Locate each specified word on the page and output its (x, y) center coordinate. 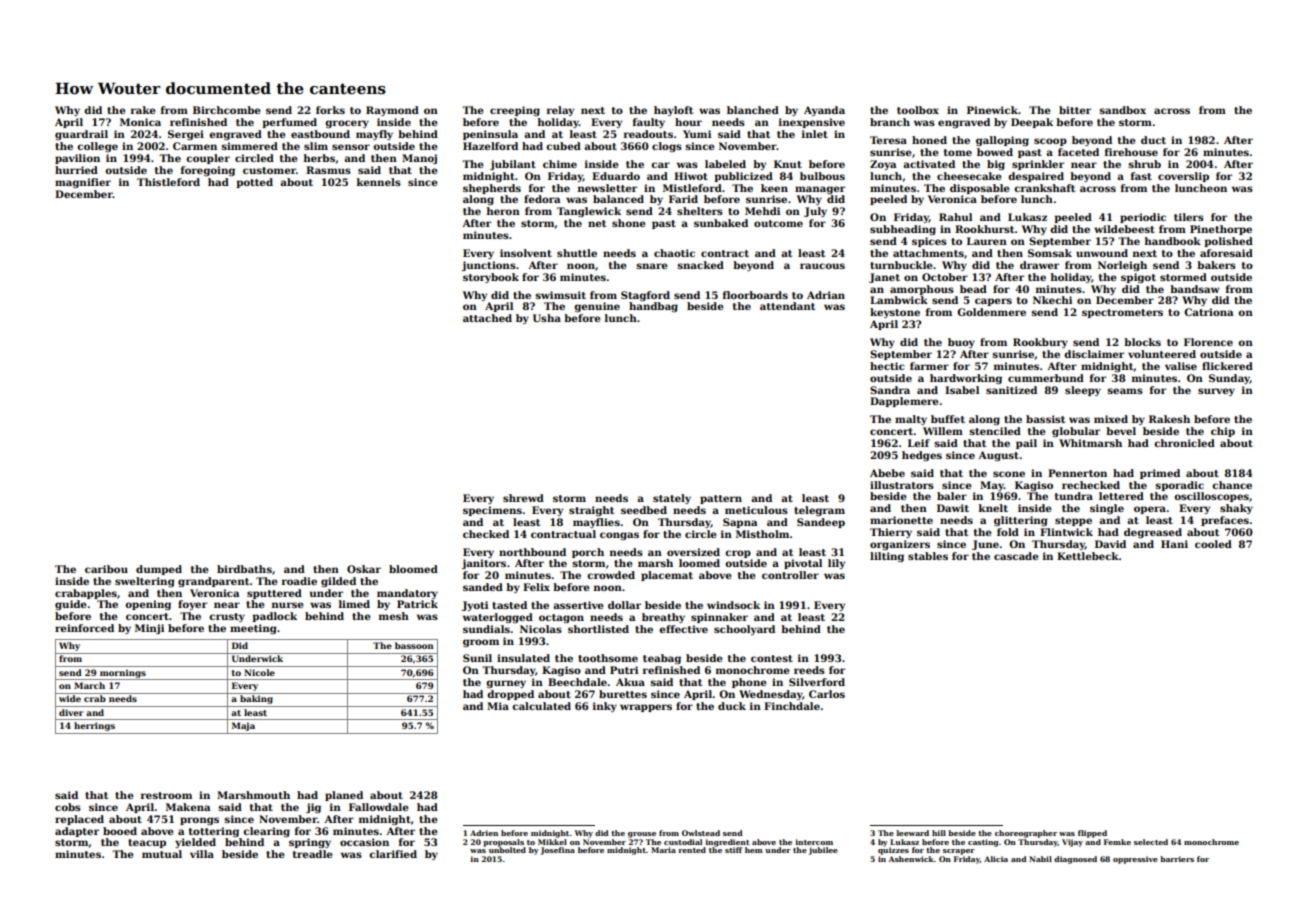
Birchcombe (226, 110)
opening (148, 605)
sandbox (1122, 110)
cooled (1213, 544)
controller (790, 575)
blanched (753, 110)
